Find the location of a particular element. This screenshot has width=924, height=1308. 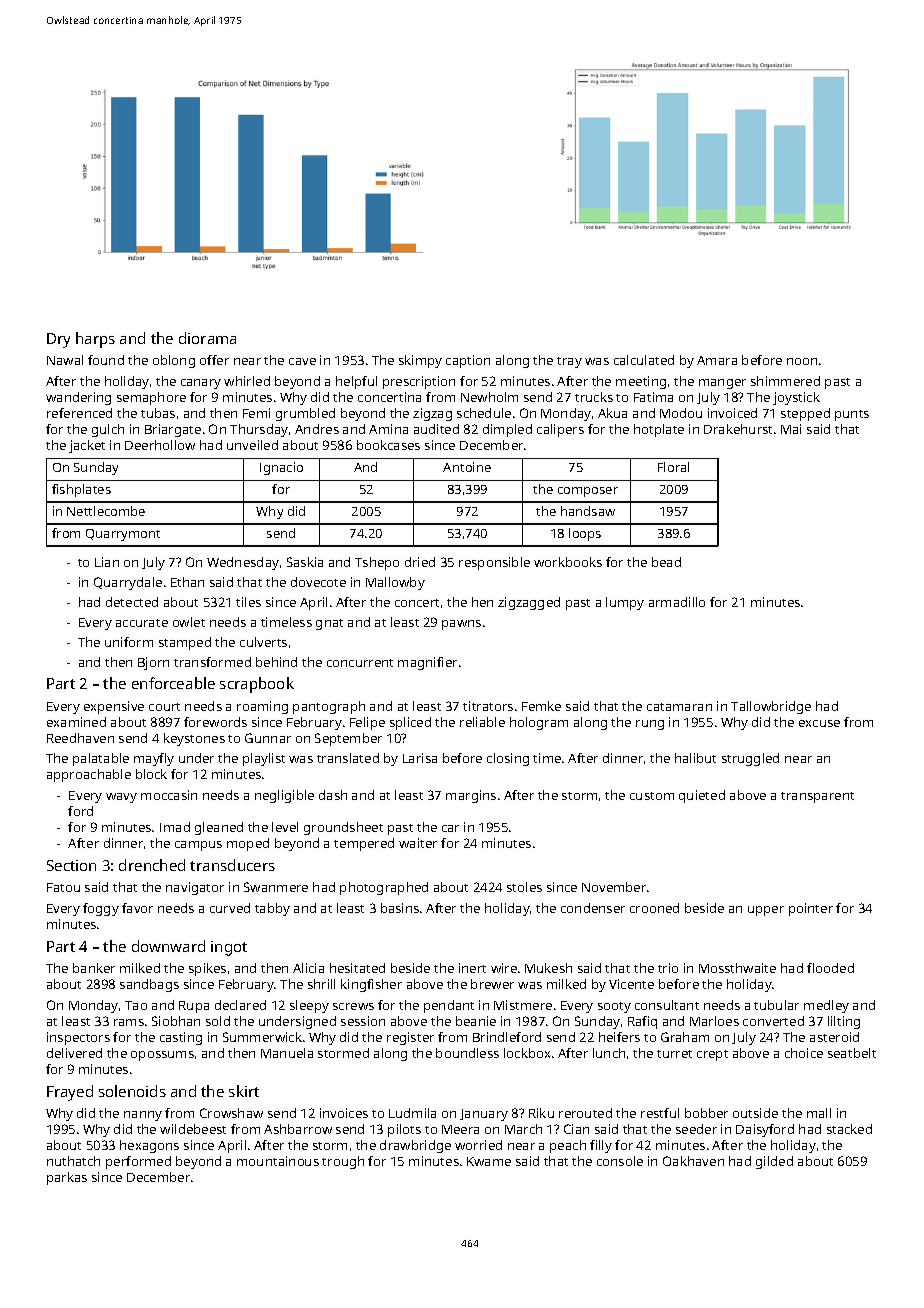

diorama is located at coordinates (207, 338).
